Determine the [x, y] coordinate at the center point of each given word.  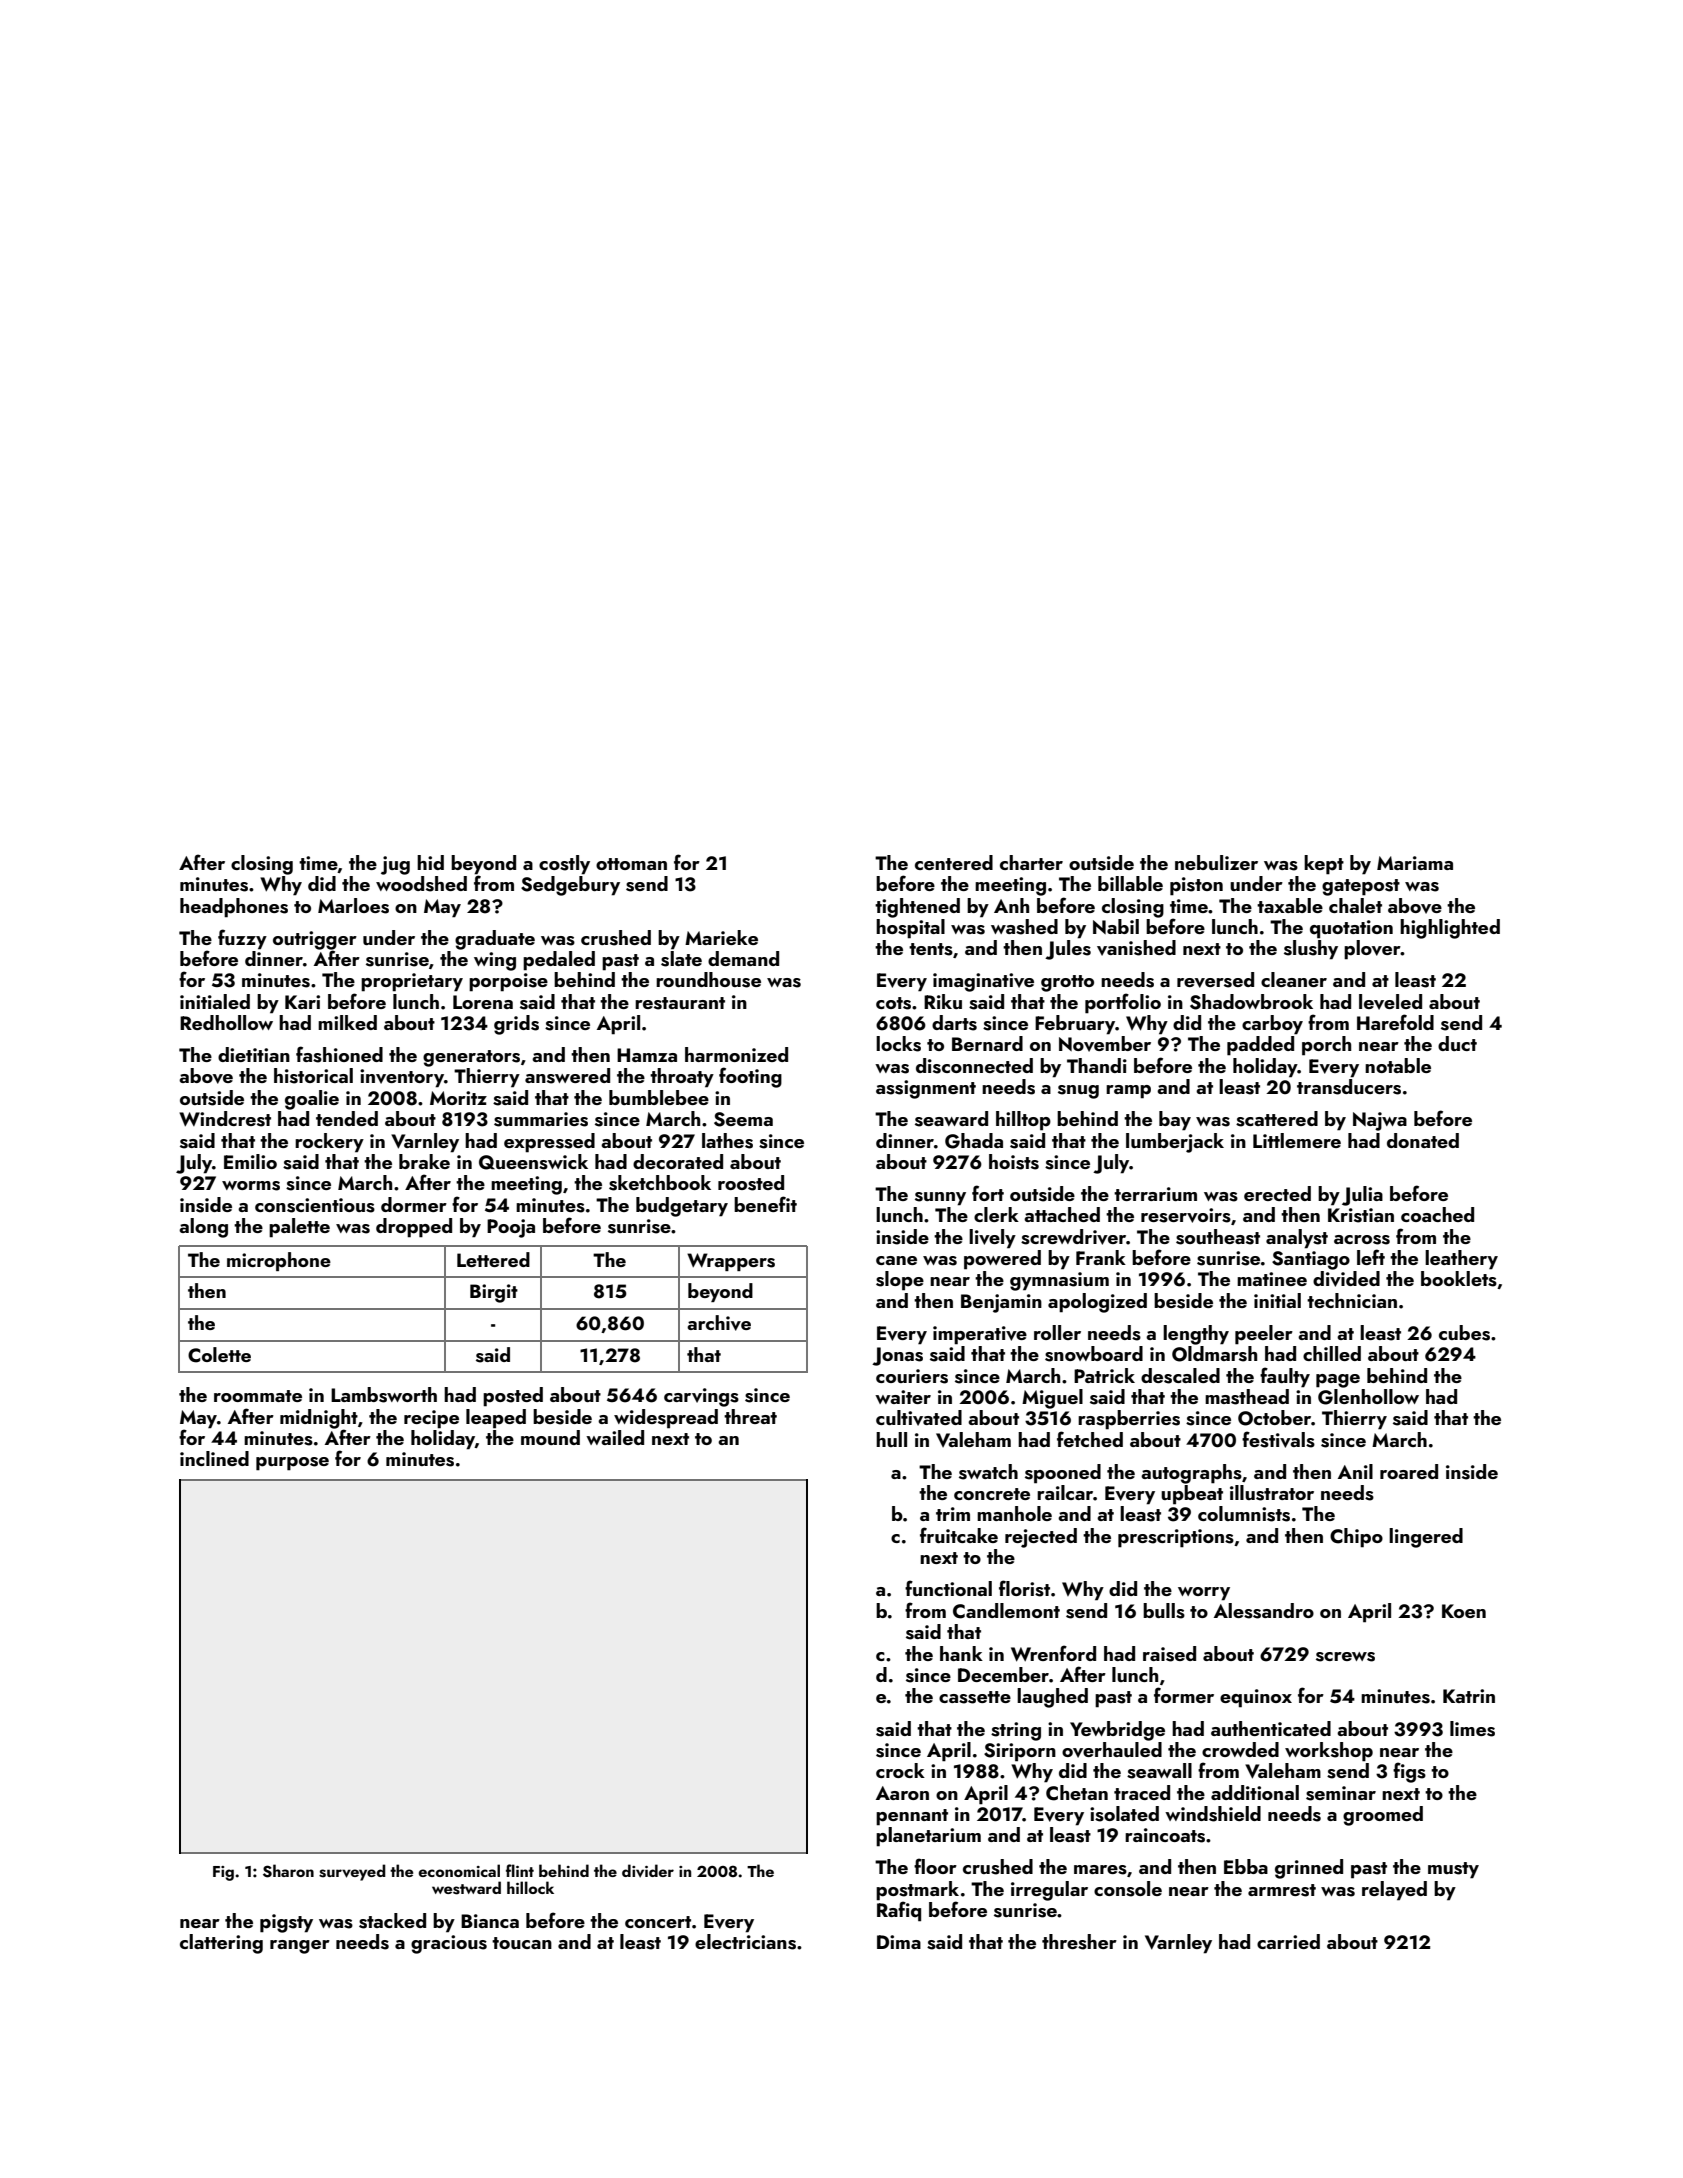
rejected [1041, 1538]
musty [1453, 1870]
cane [896, 1260]
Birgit [494, 1293]
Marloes [353, 906]
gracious [449, 1944]
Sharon [288, 1871]
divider [648, 1871]
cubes [1464, 1333]
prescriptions [1176, 1538]
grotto [1067, 983]
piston [1196, 886]
